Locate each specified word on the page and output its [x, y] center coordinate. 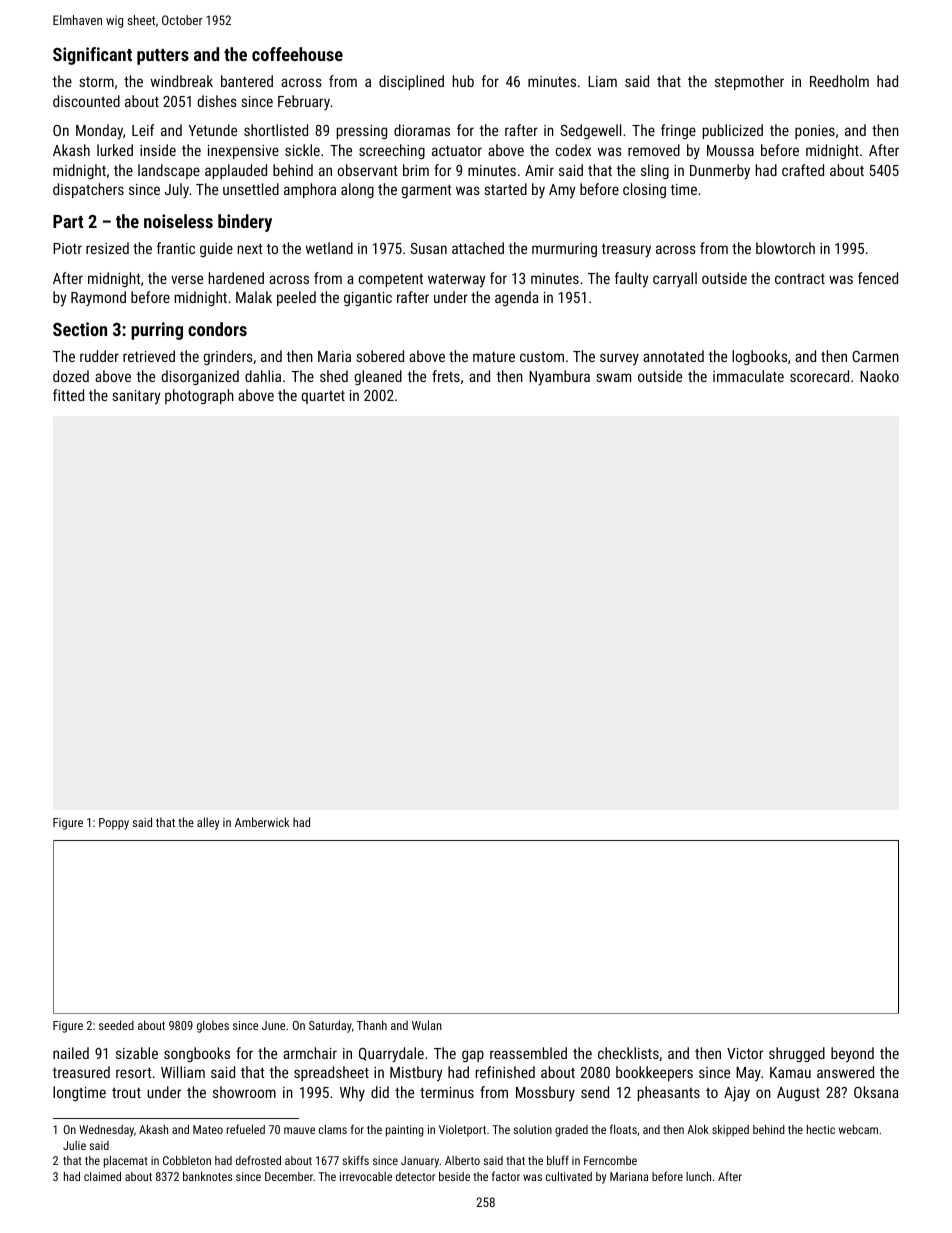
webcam [858, 1129]
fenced [878, 278]
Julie [74, 1145]
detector [415, 1176]
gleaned [378, 377]
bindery [245, 223]
